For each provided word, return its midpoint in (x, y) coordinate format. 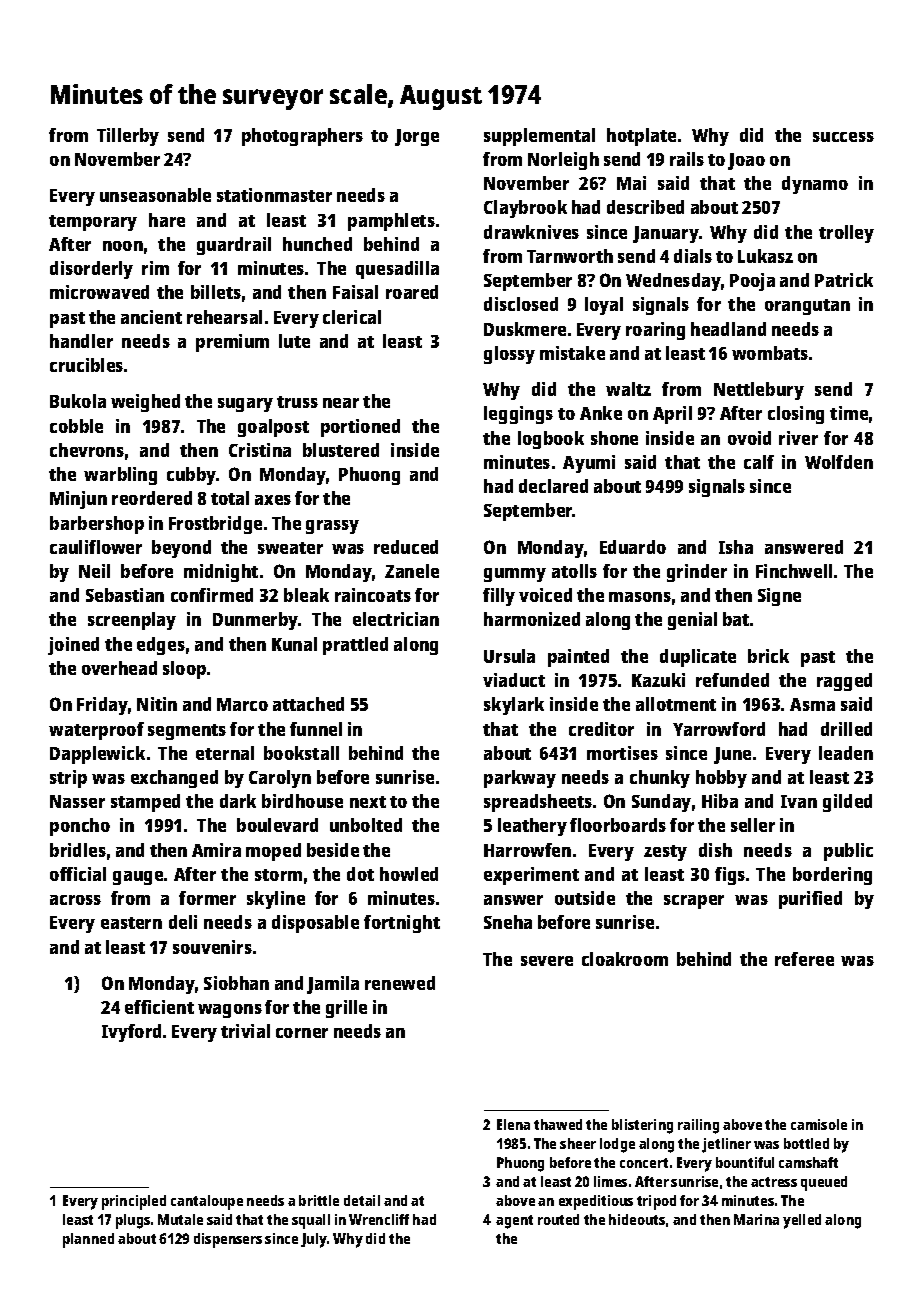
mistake (572, 353)
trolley (846, 234)
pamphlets (391, 222)
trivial (245, 1031)
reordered (152, 498)
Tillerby (128, 137)
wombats (770, 353)
